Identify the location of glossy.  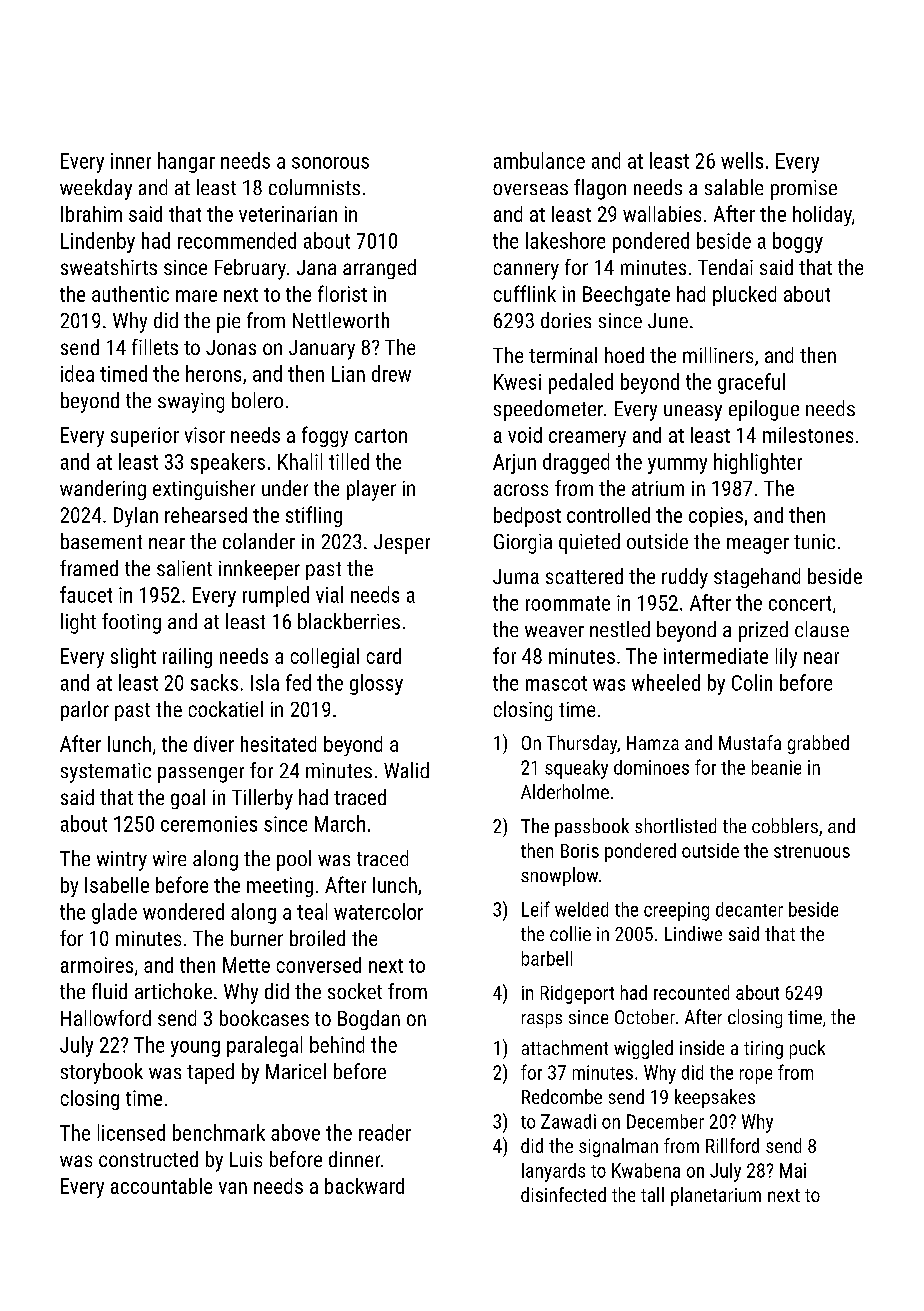
(376, 684).
